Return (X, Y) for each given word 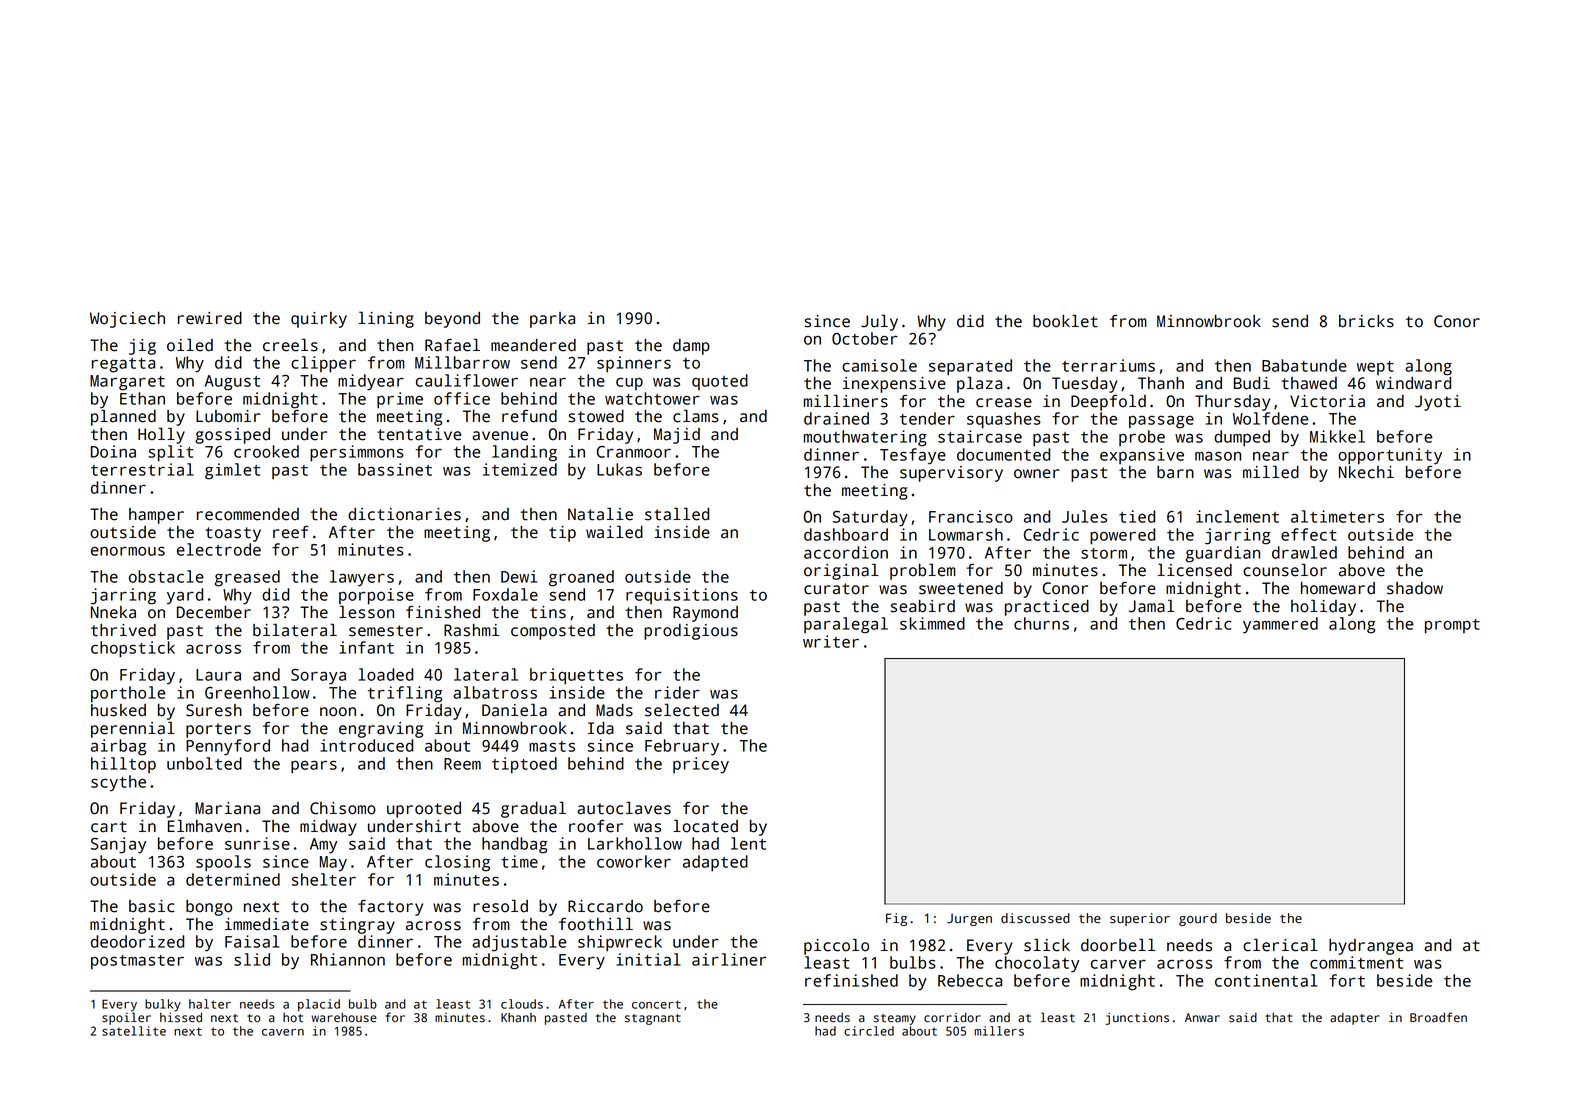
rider (677, 692)
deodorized (137, 941)
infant (366, 647)
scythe (118, 783)
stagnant (653, 1019)
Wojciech (127, 320)
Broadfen (1438, 1017)
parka (552, 320)
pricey (701, 765)
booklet (1065, 321)
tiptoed (524, 765)
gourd (1198, 919)
